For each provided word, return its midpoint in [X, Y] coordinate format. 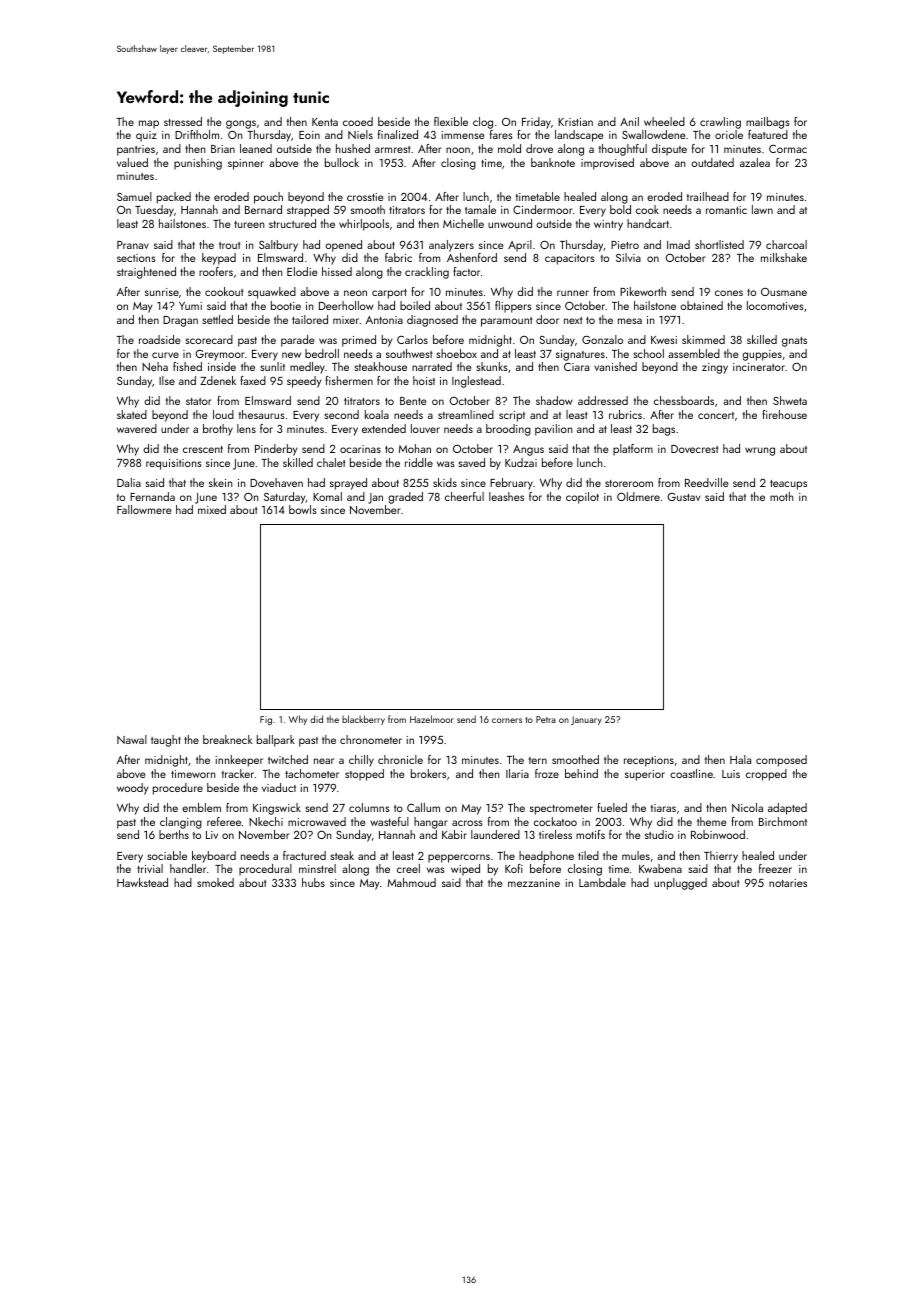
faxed [253, 380]
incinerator [759, 367]
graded [405, 498]
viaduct [279, 787]
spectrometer [561, 810]
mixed [212, 509]
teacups [788, 485]
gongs [241, 124]
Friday [536, 123]
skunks [492, 366]
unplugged [680, 884]
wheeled [664, 121]
